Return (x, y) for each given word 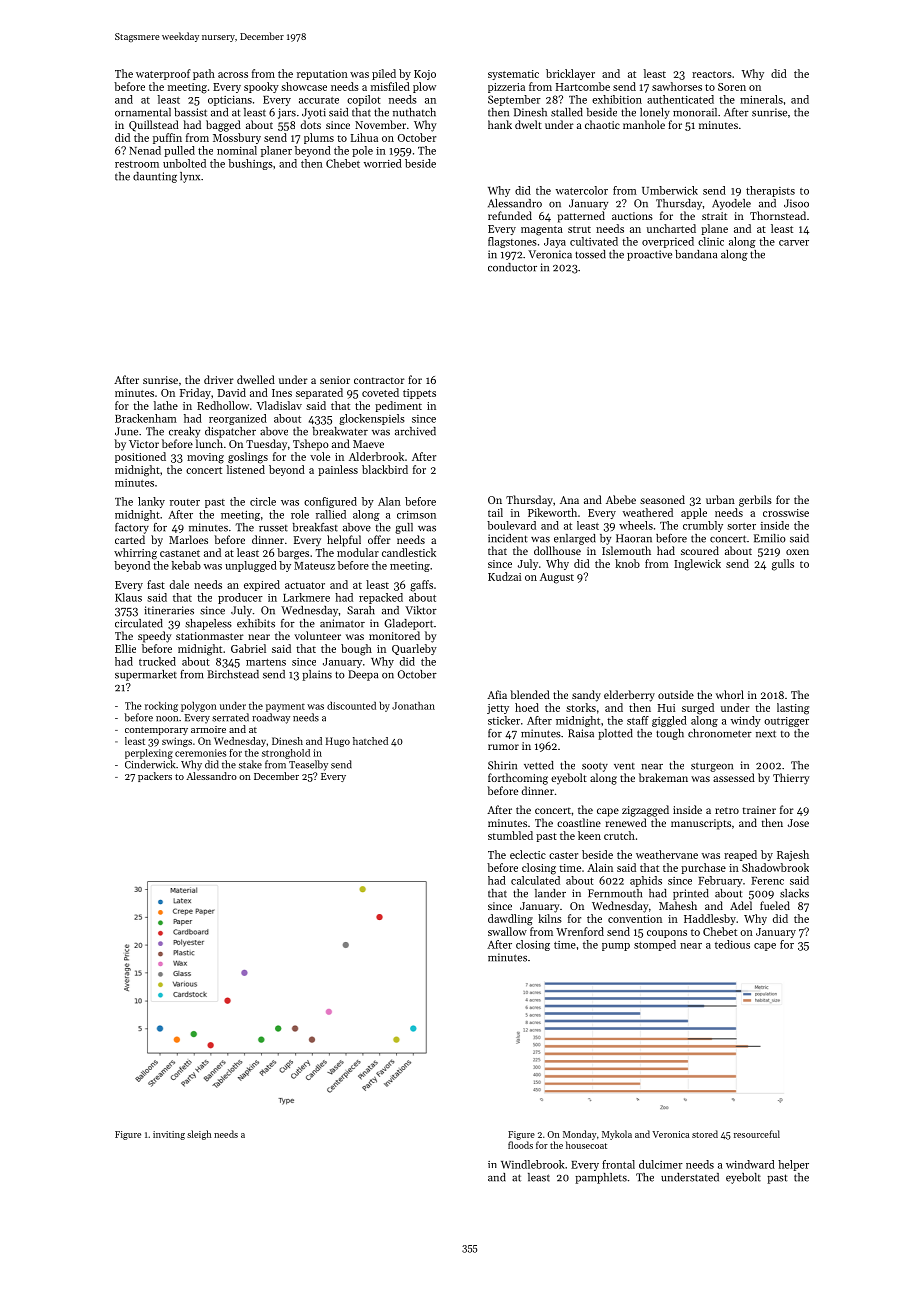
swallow (507, 931)
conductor (512, 267)
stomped (655, 945)
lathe (166, 405)
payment (285, 708)
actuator (305, 585)
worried (383, 163)
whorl (730, 694)
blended (530, 694)
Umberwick (670, 190)
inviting (169, 1135)
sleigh (199, 1135)
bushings (250, 164)
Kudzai (504, 576)
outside (676, 694)
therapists (770, 191)
